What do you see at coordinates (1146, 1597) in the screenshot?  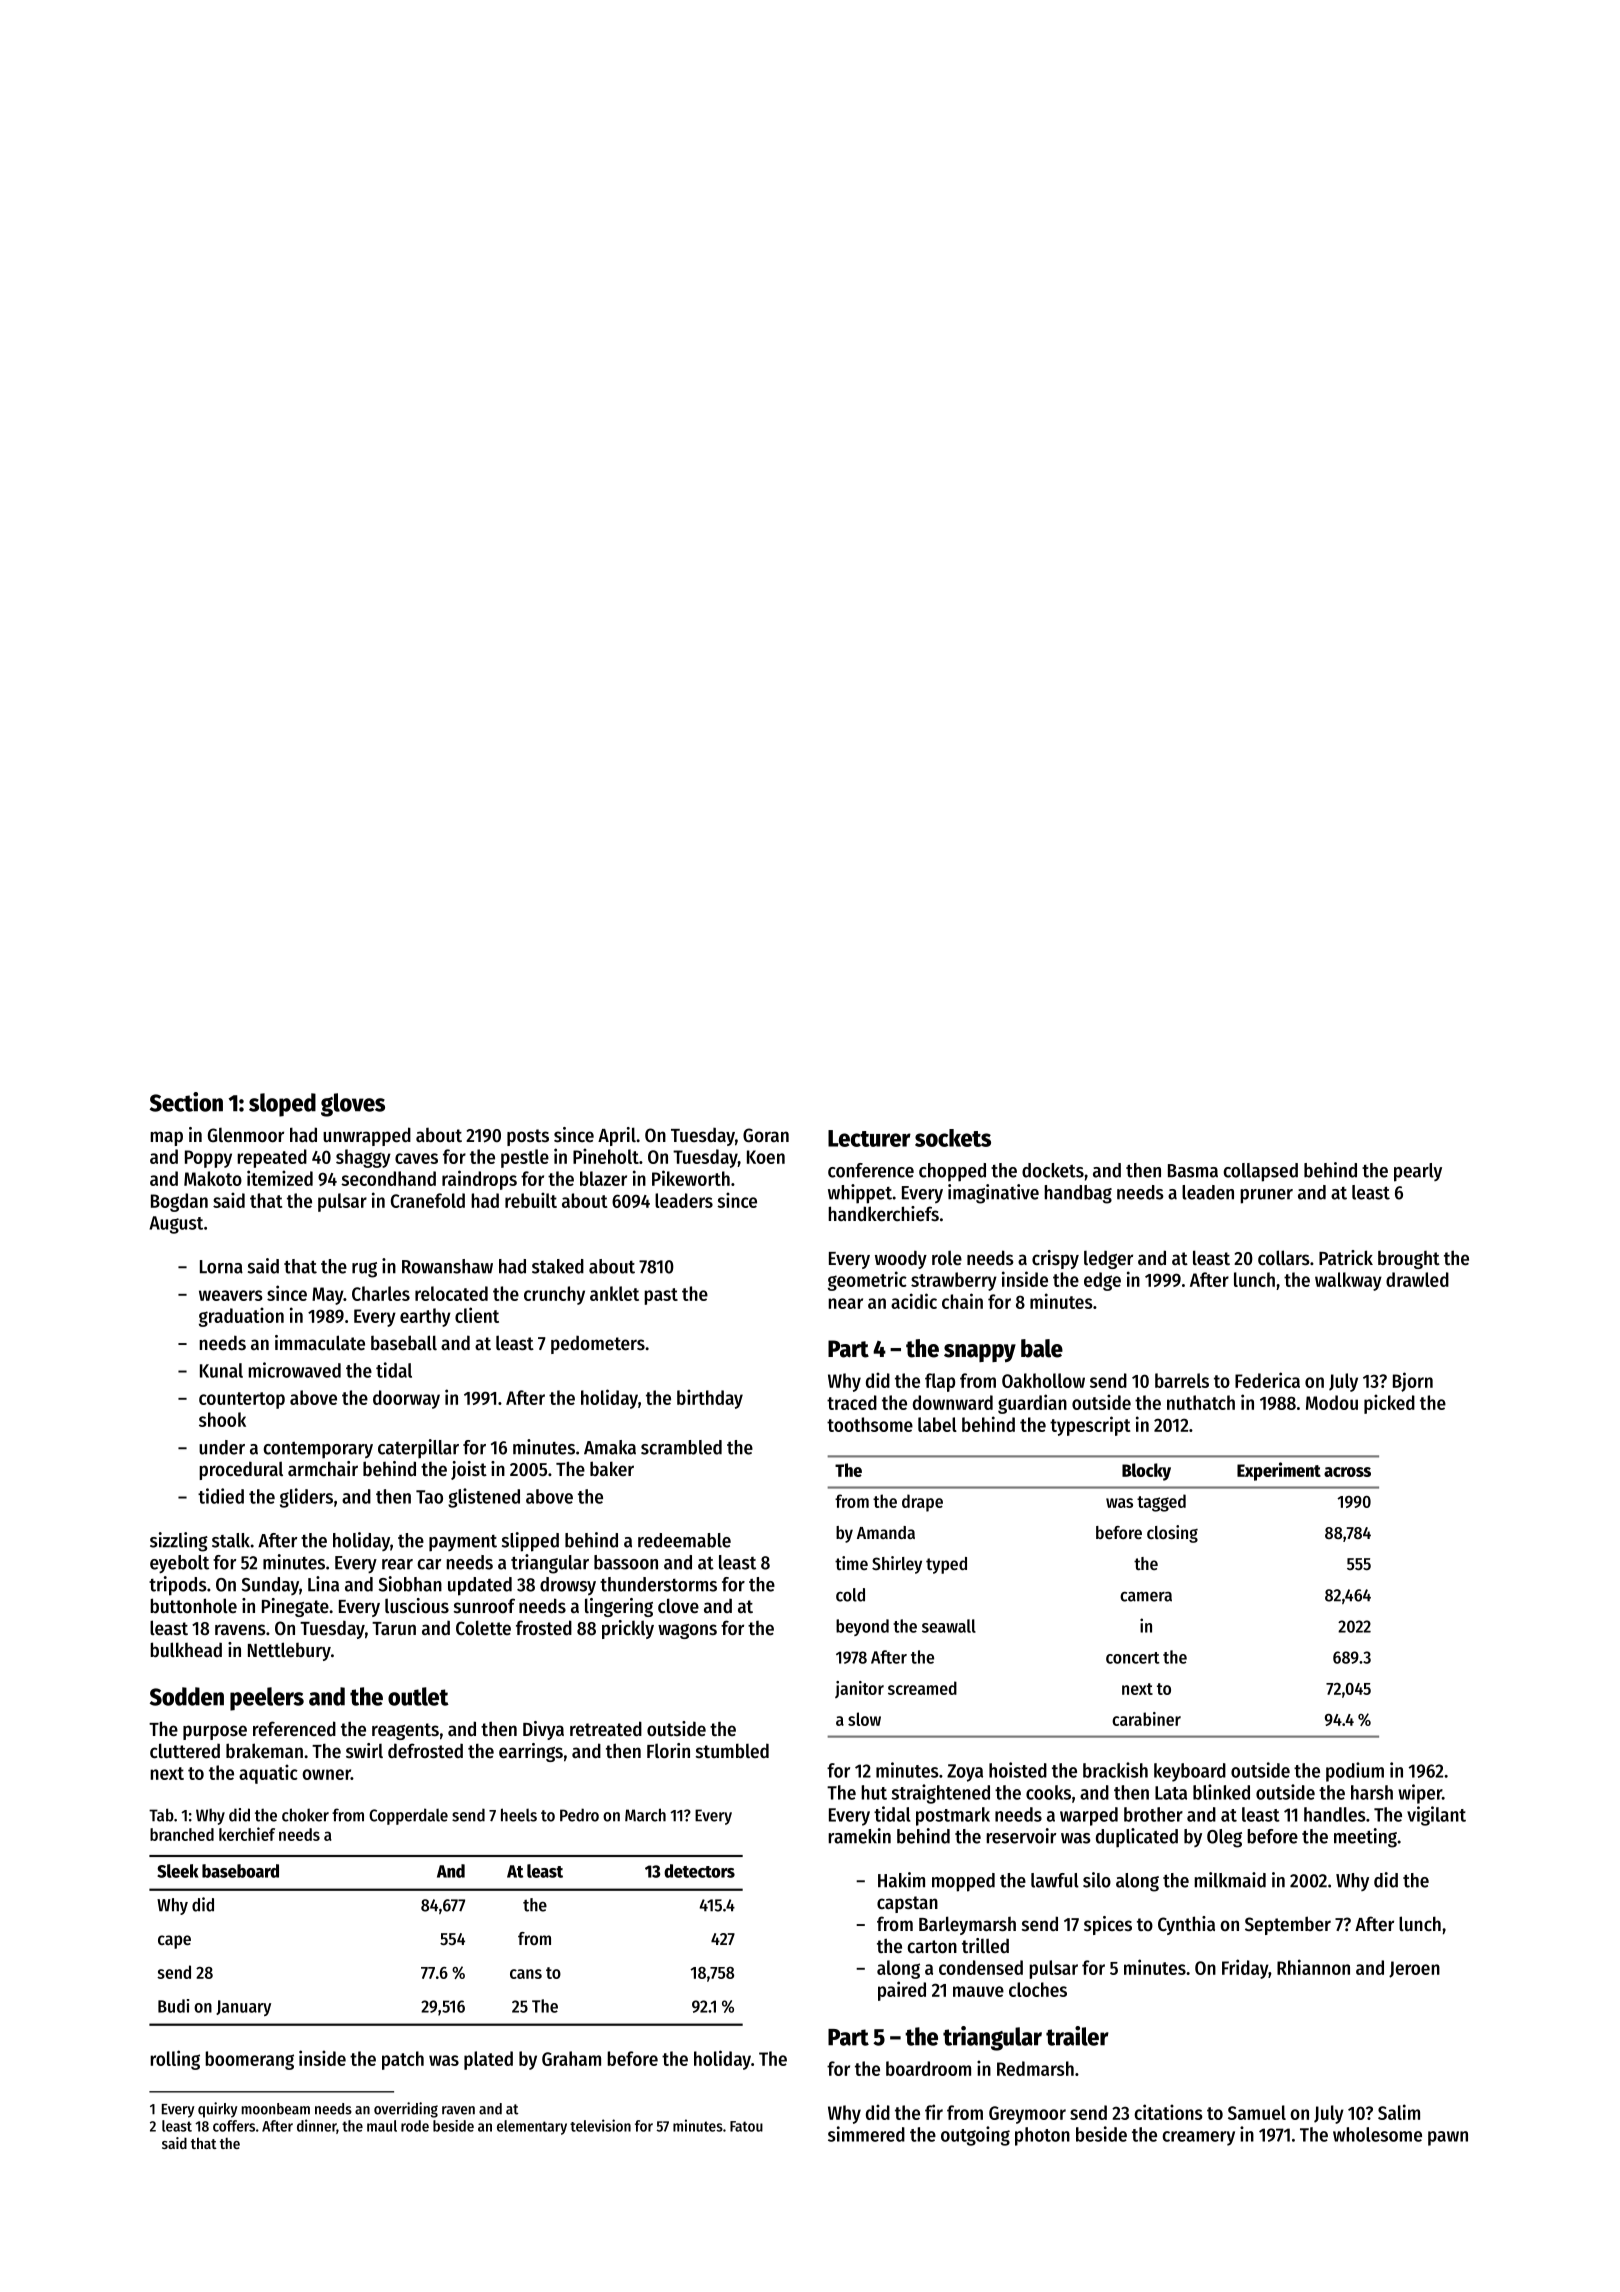 I see `camera` at bounding box center [1146, 1597].
